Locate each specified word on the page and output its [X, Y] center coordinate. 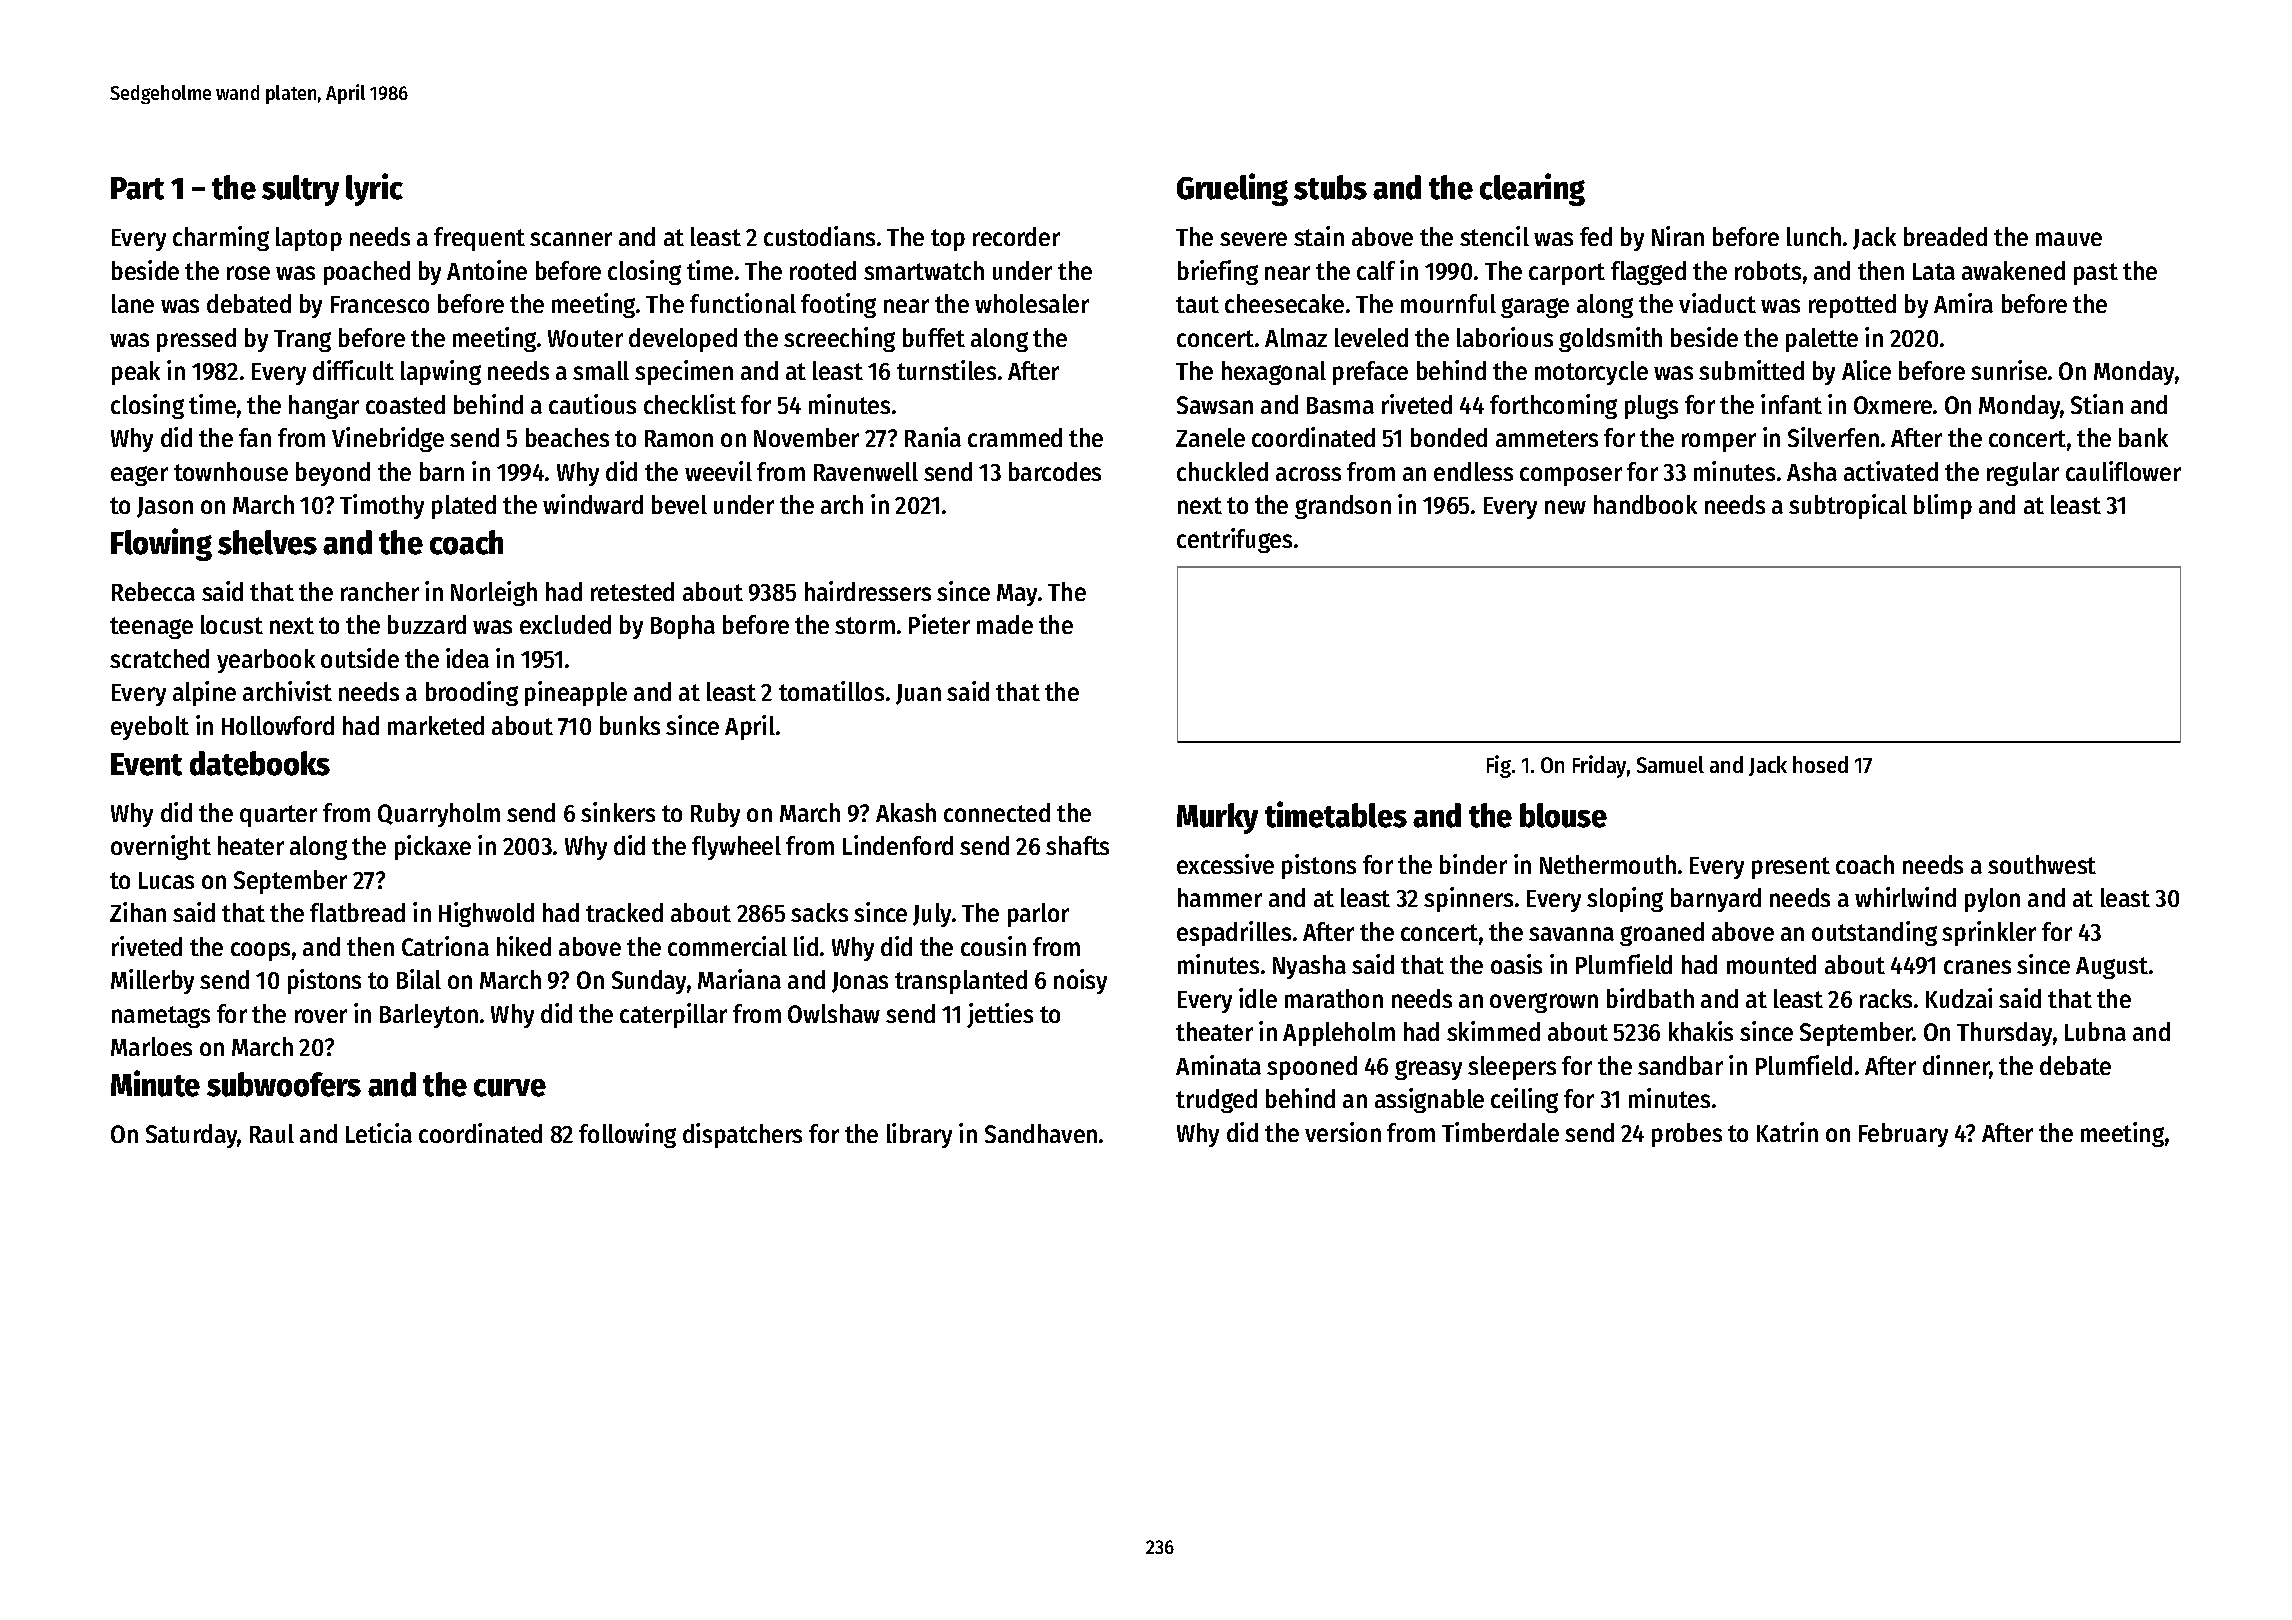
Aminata [1218, 1065]
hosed [1820, 764]
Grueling [1232, 189]
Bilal [419, 979]
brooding [472, 693]
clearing [1532, 189]
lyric [374, 189]
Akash [906, 812]
